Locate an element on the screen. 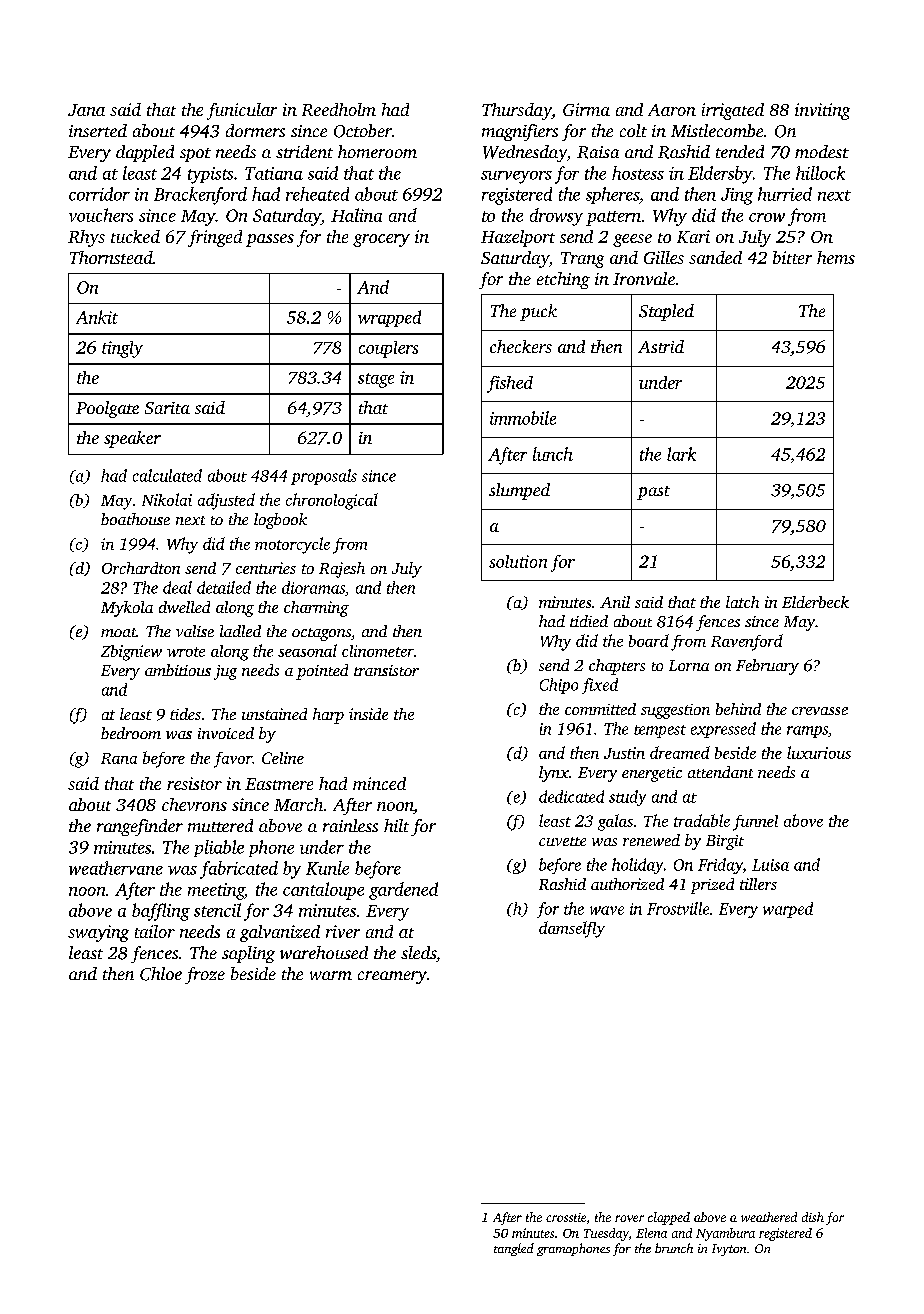 Image resolution: width=924 pixels, height=1314 pixels. Anil is located at coordinates (615, 602).
